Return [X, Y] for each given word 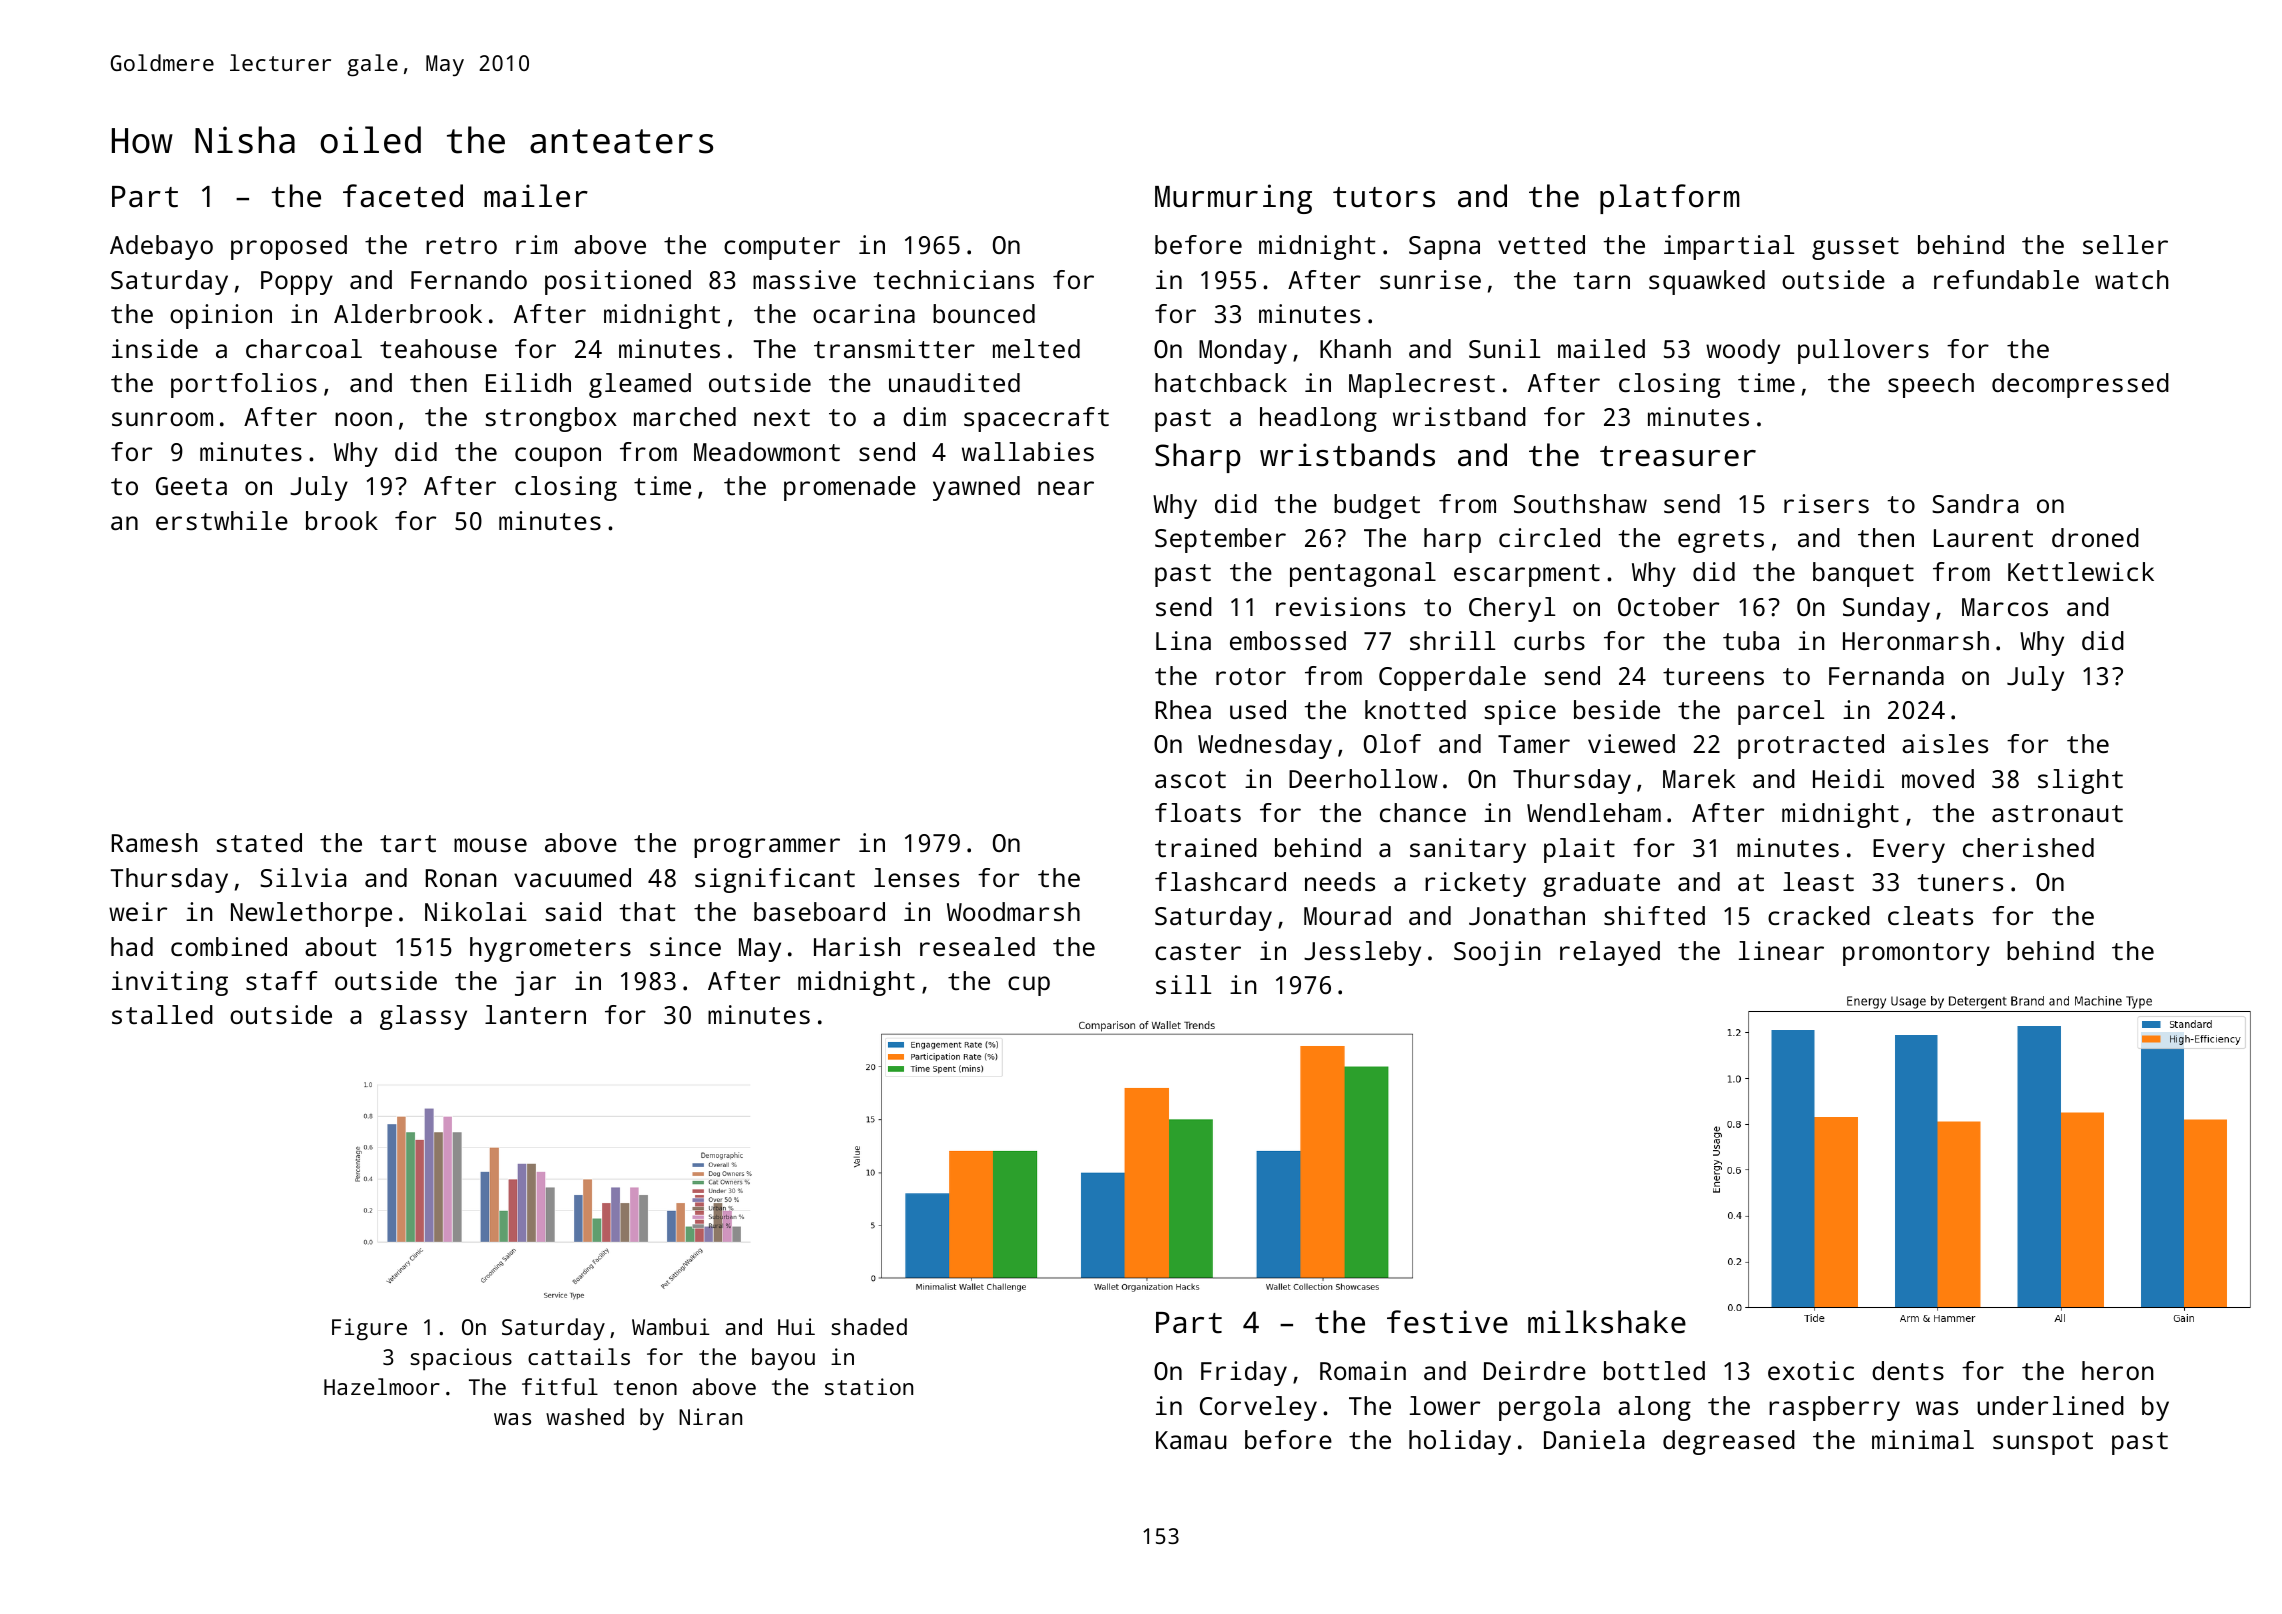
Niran [710, 1416]
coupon [558, 457]
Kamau [1191, 1440]
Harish [857, 946]
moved [1938, 778]
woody [1743, 351]
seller [2125, 244]
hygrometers [550, 949]
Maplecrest [1422, 385]
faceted [403, 196]
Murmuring [1233, 199]
